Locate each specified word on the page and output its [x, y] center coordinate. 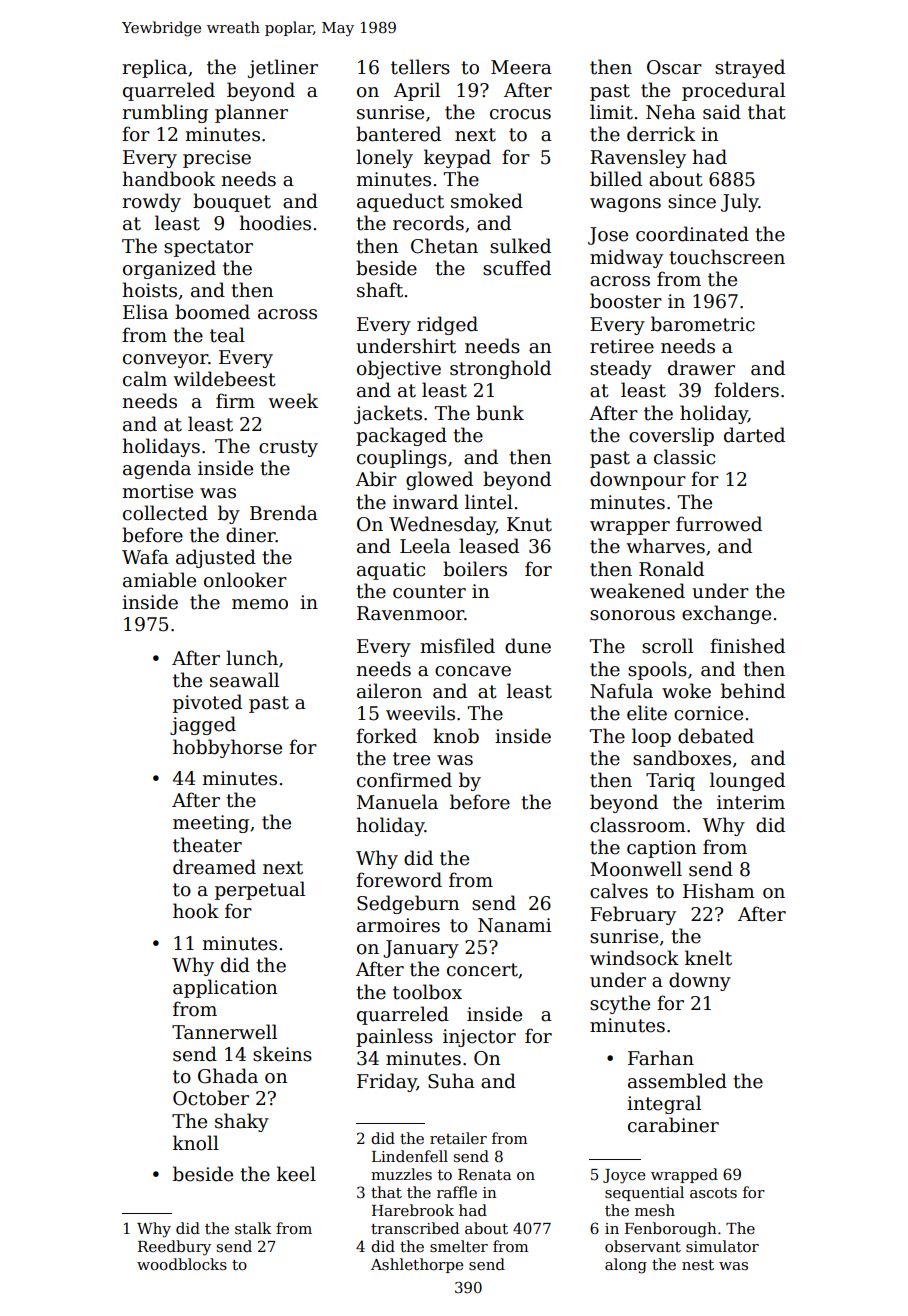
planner [251, 113]
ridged [447, 325]
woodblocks [182, 1264]
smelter [459, 1246]
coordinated [692, 234]
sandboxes [682, 758]
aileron [389, 691]
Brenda [284, 513]
